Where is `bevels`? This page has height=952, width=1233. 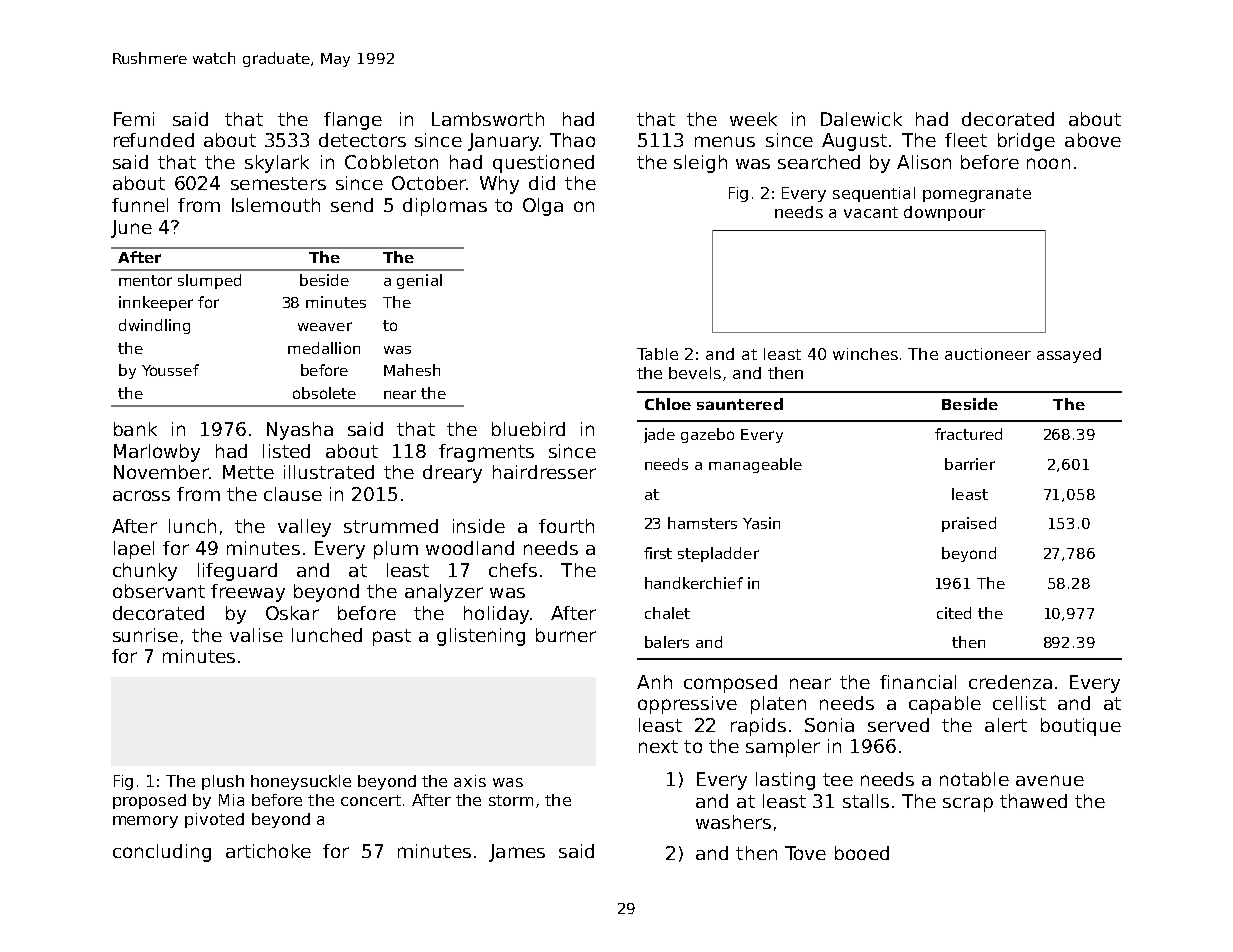
bevels is located at coordinates (695, 373).
